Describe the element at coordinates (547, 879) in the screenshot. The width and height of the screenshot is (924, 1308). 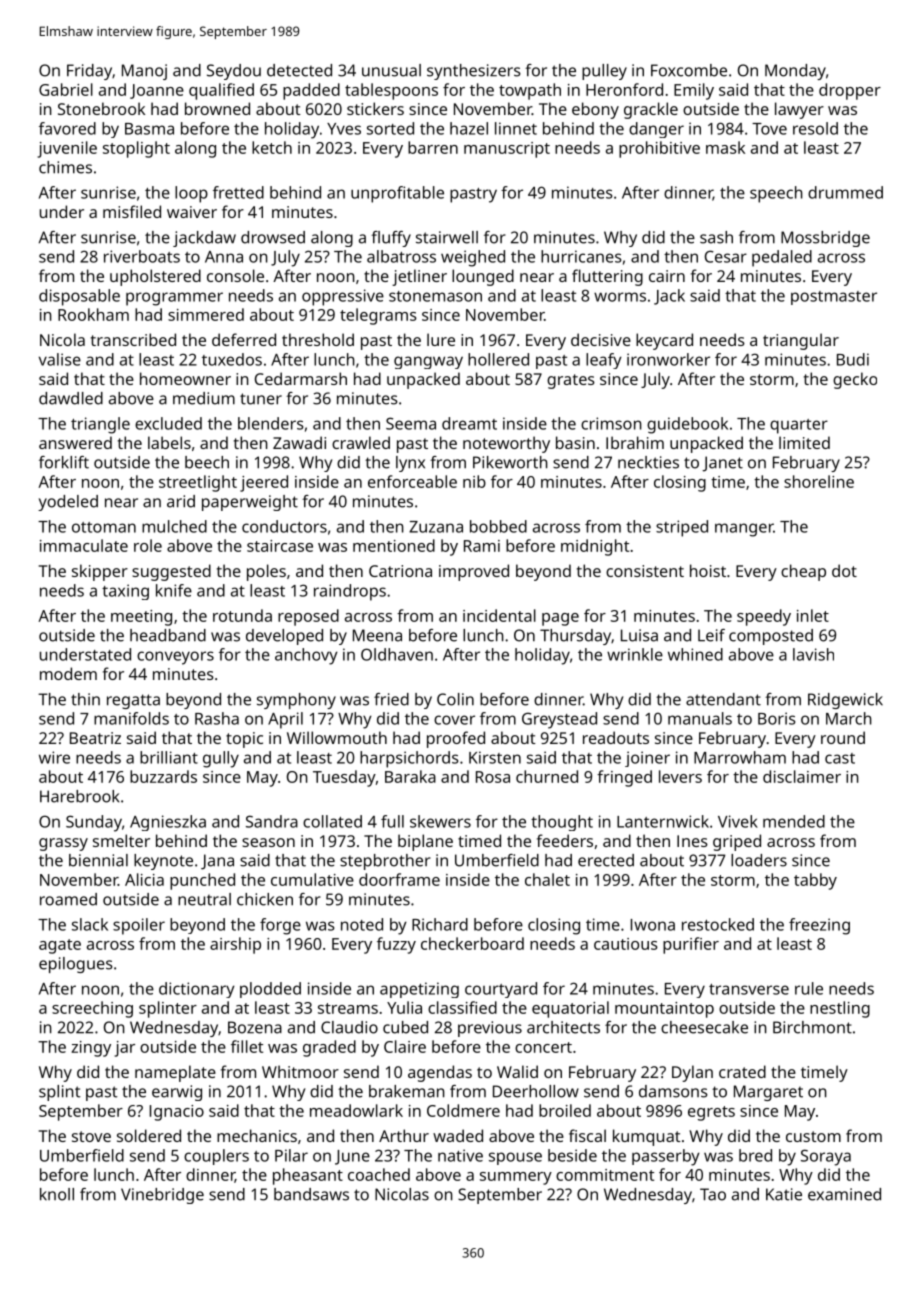
I see `chalet` at that location.
